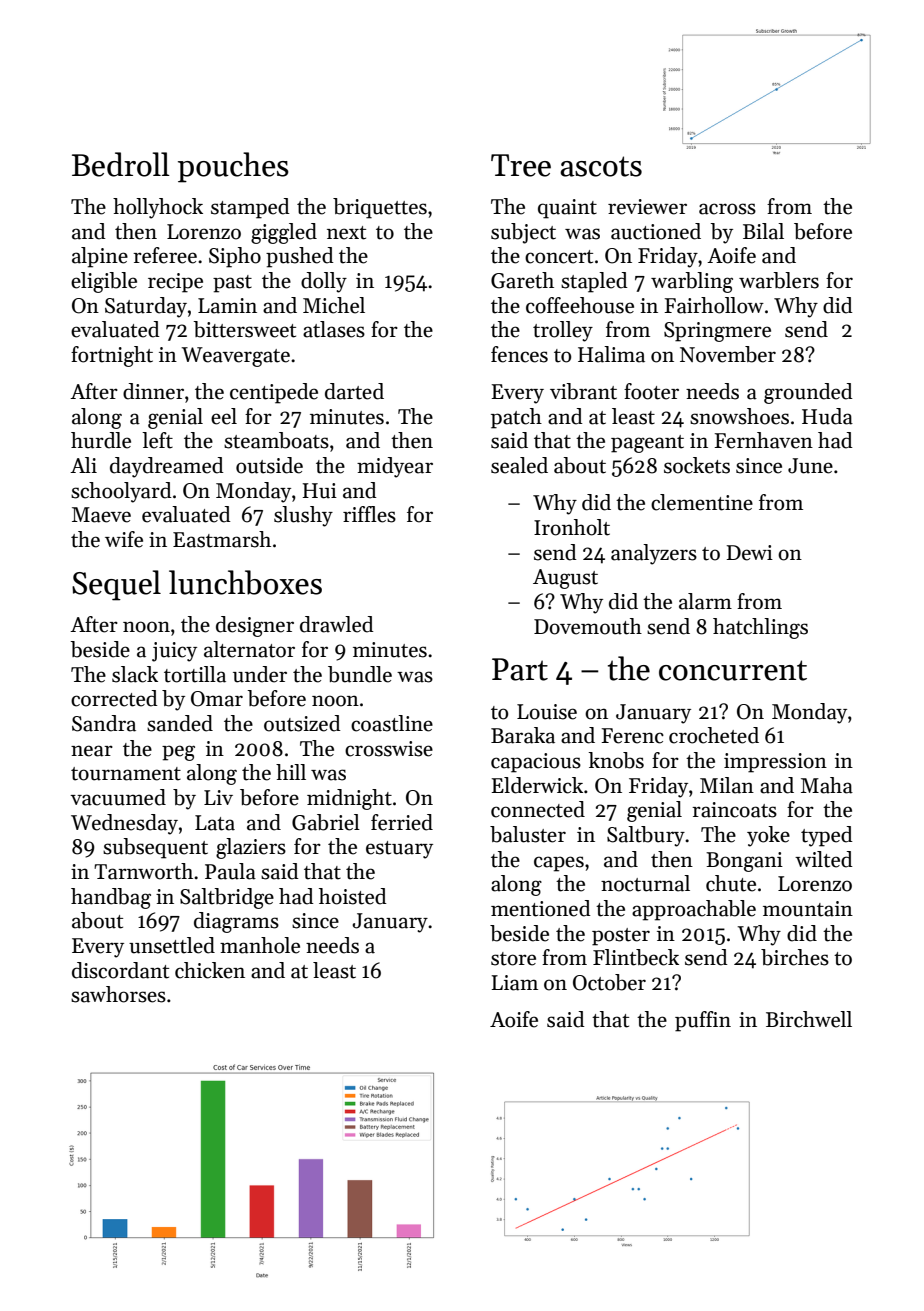 The width and height of the document is (924, 1311). What do you see at coordinates (744, 862) in the document?
I see `Bongani` at bounding box center [744, 862].
